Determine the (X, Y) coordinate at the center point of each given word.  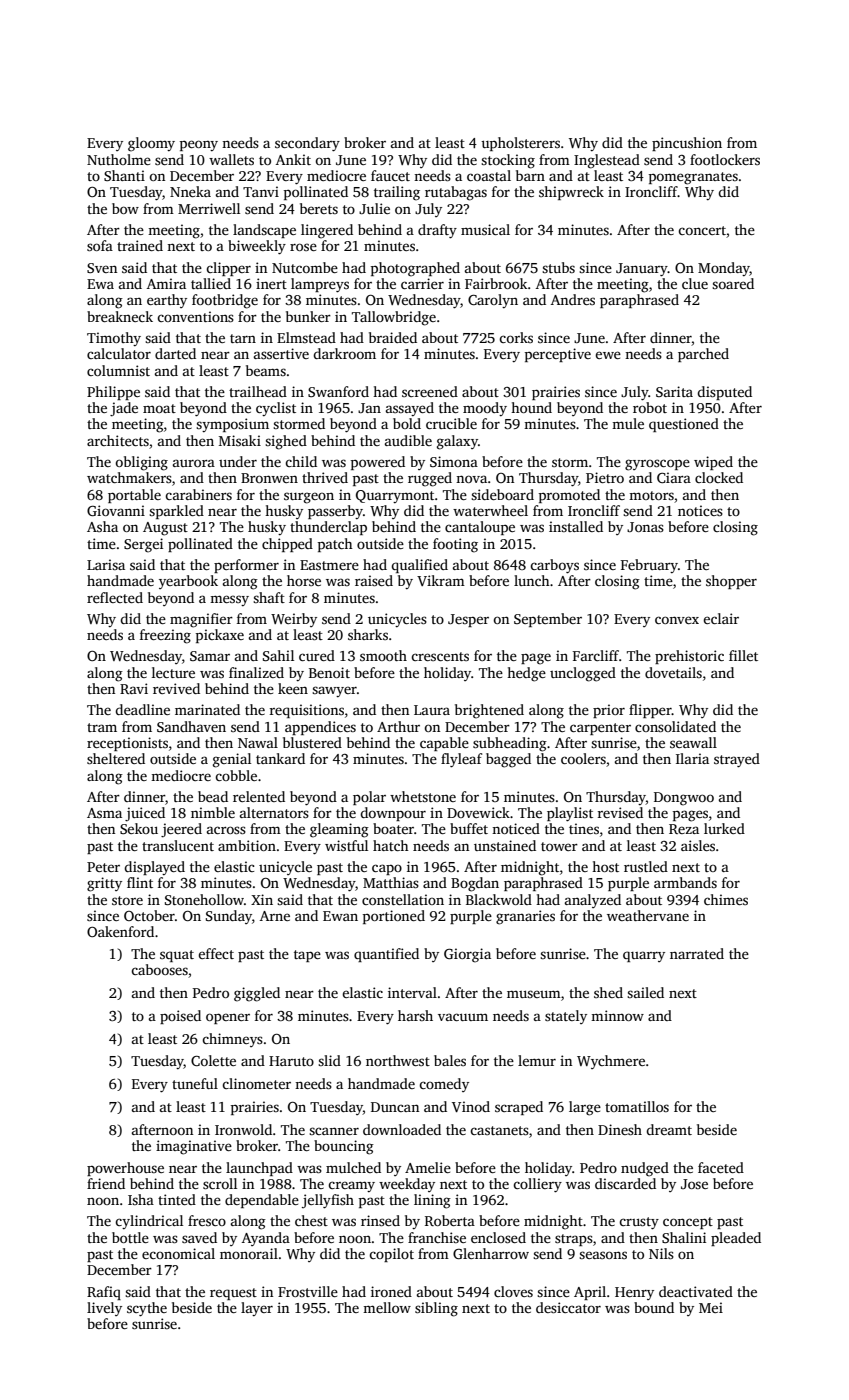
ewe (608, 355)
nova (471, 479)
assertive (281, 353)
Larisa (106, 564)
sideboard (502, 494)
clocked (719, 477)
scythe (147, 1309)
